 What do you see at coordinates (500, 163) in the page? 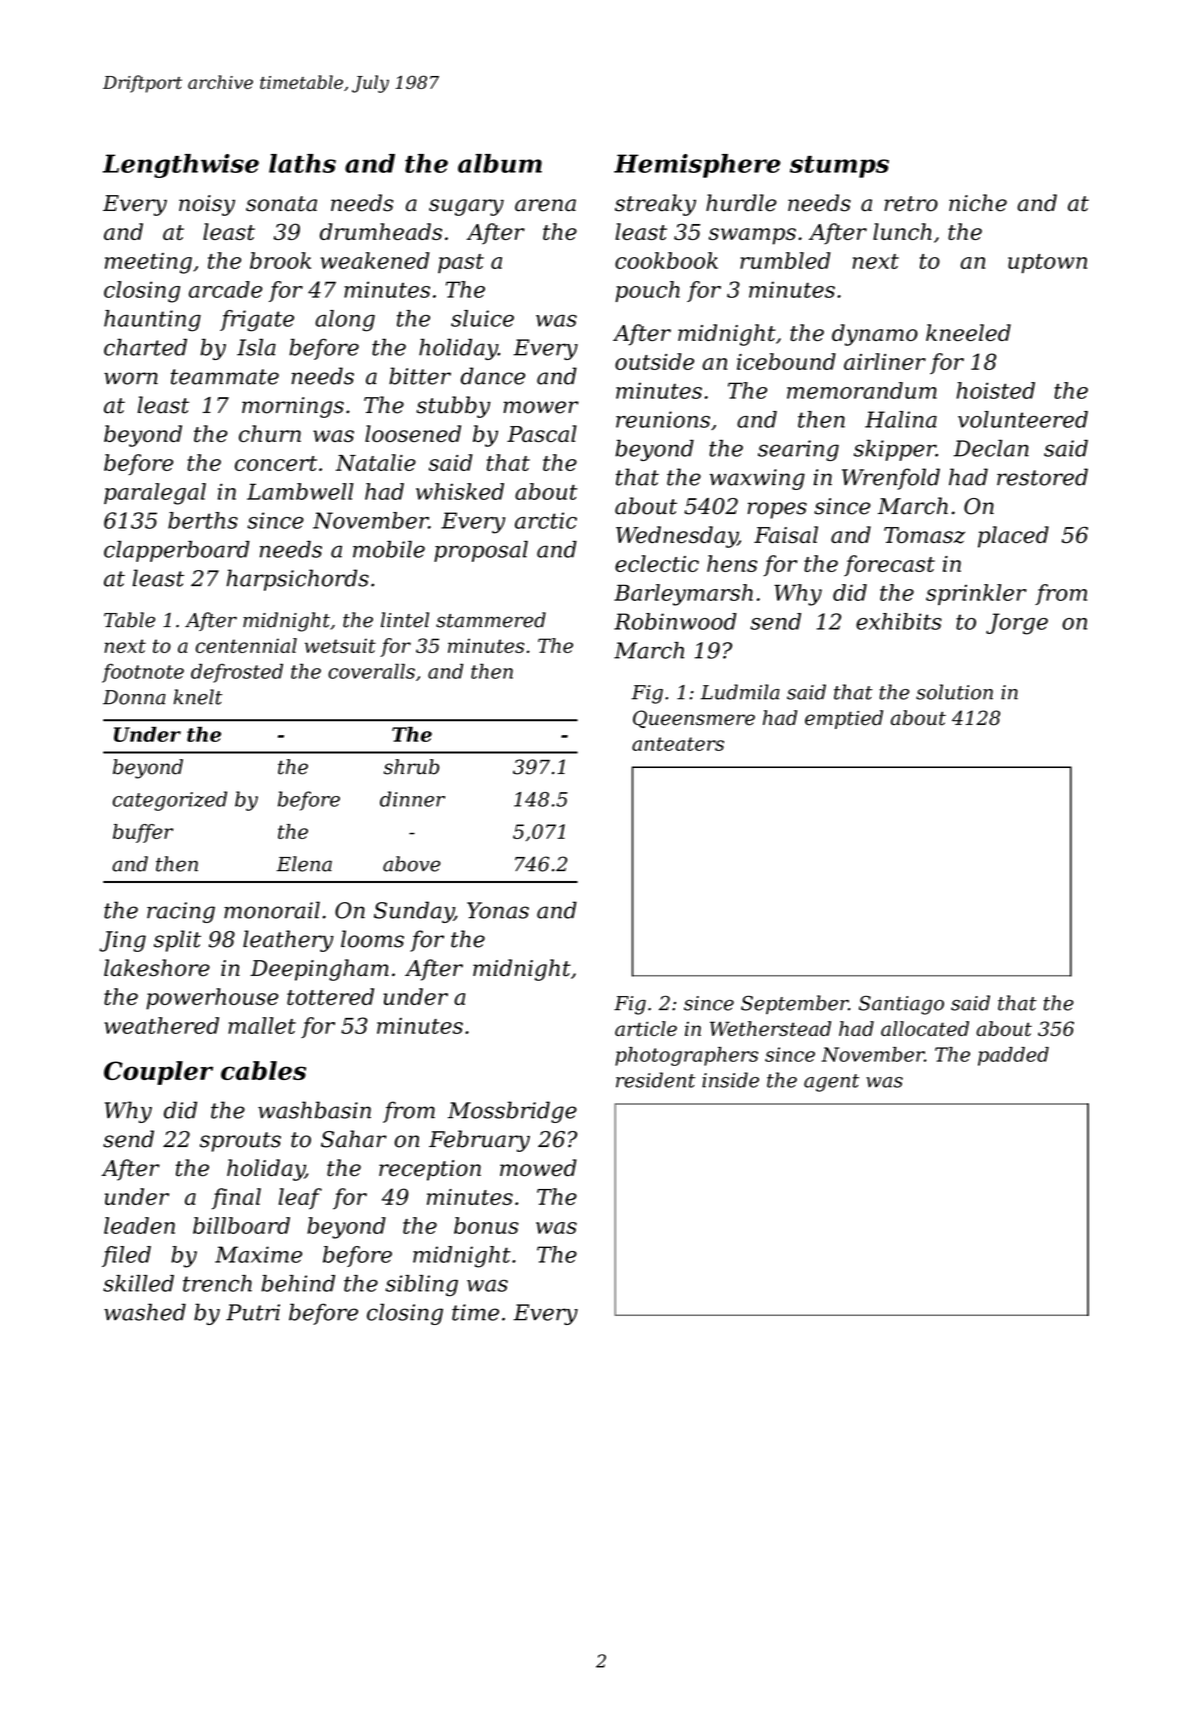
I see `album` at bounding box center [500, 163].
